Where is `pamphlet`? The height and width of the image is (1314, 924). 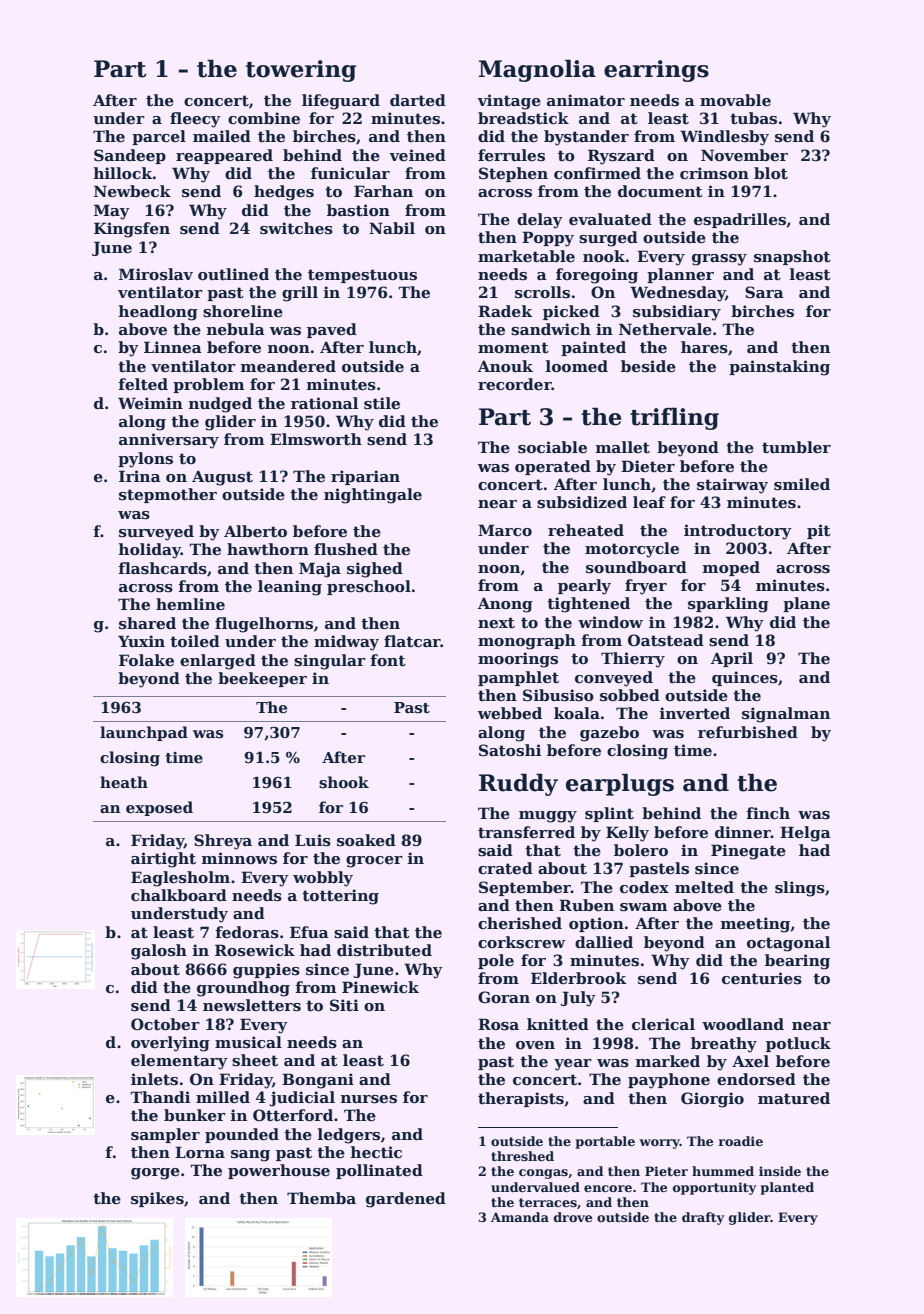
pamphlet is located at coordinates (518, 678).
